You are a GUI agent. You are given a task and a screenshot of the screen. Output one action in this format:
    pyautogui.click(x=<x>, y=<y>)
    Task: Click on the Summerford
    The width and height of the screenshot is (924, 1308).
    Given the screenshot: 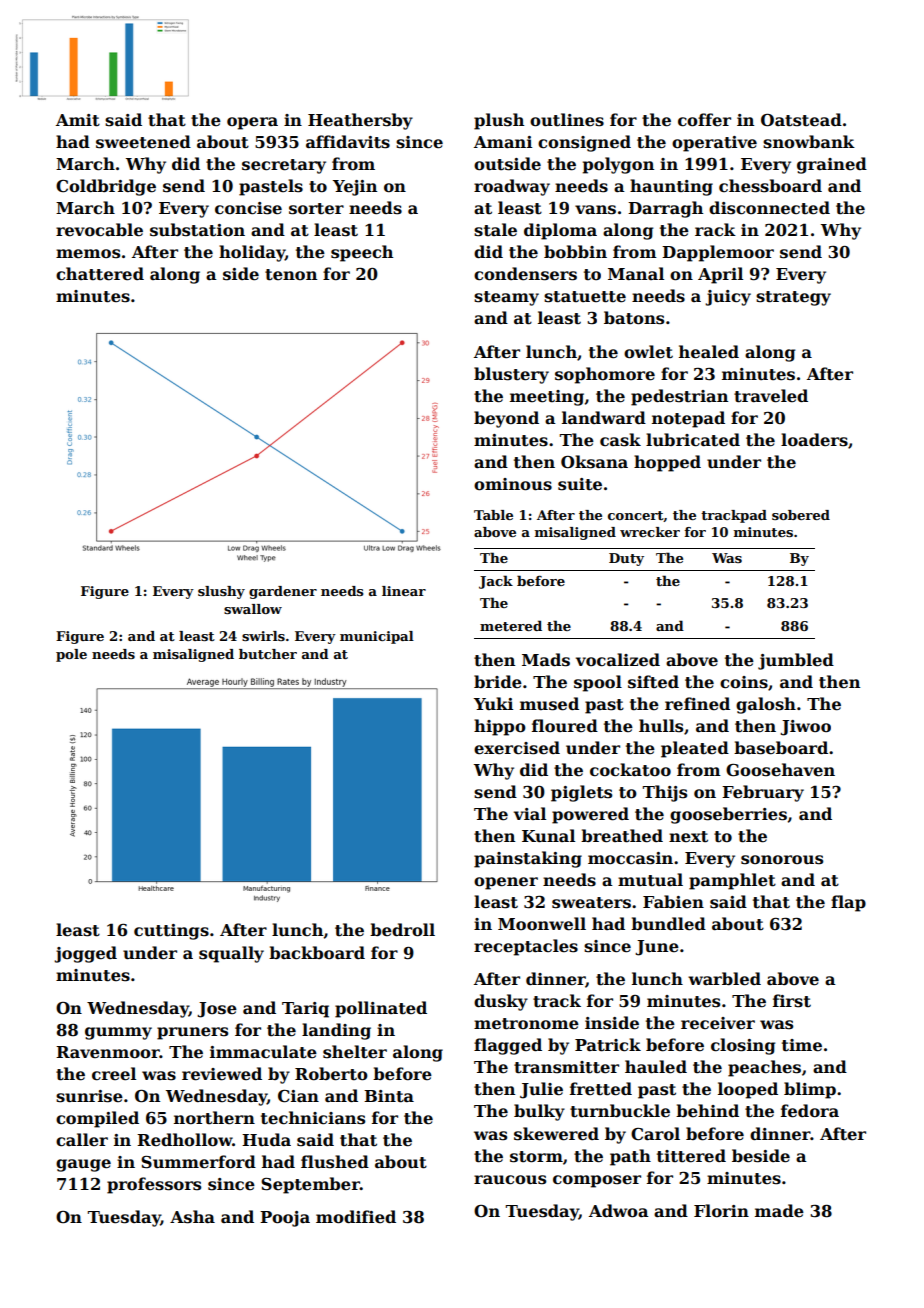 What is the action you would take?
    pyautogui.click(x=198, y=1162)
